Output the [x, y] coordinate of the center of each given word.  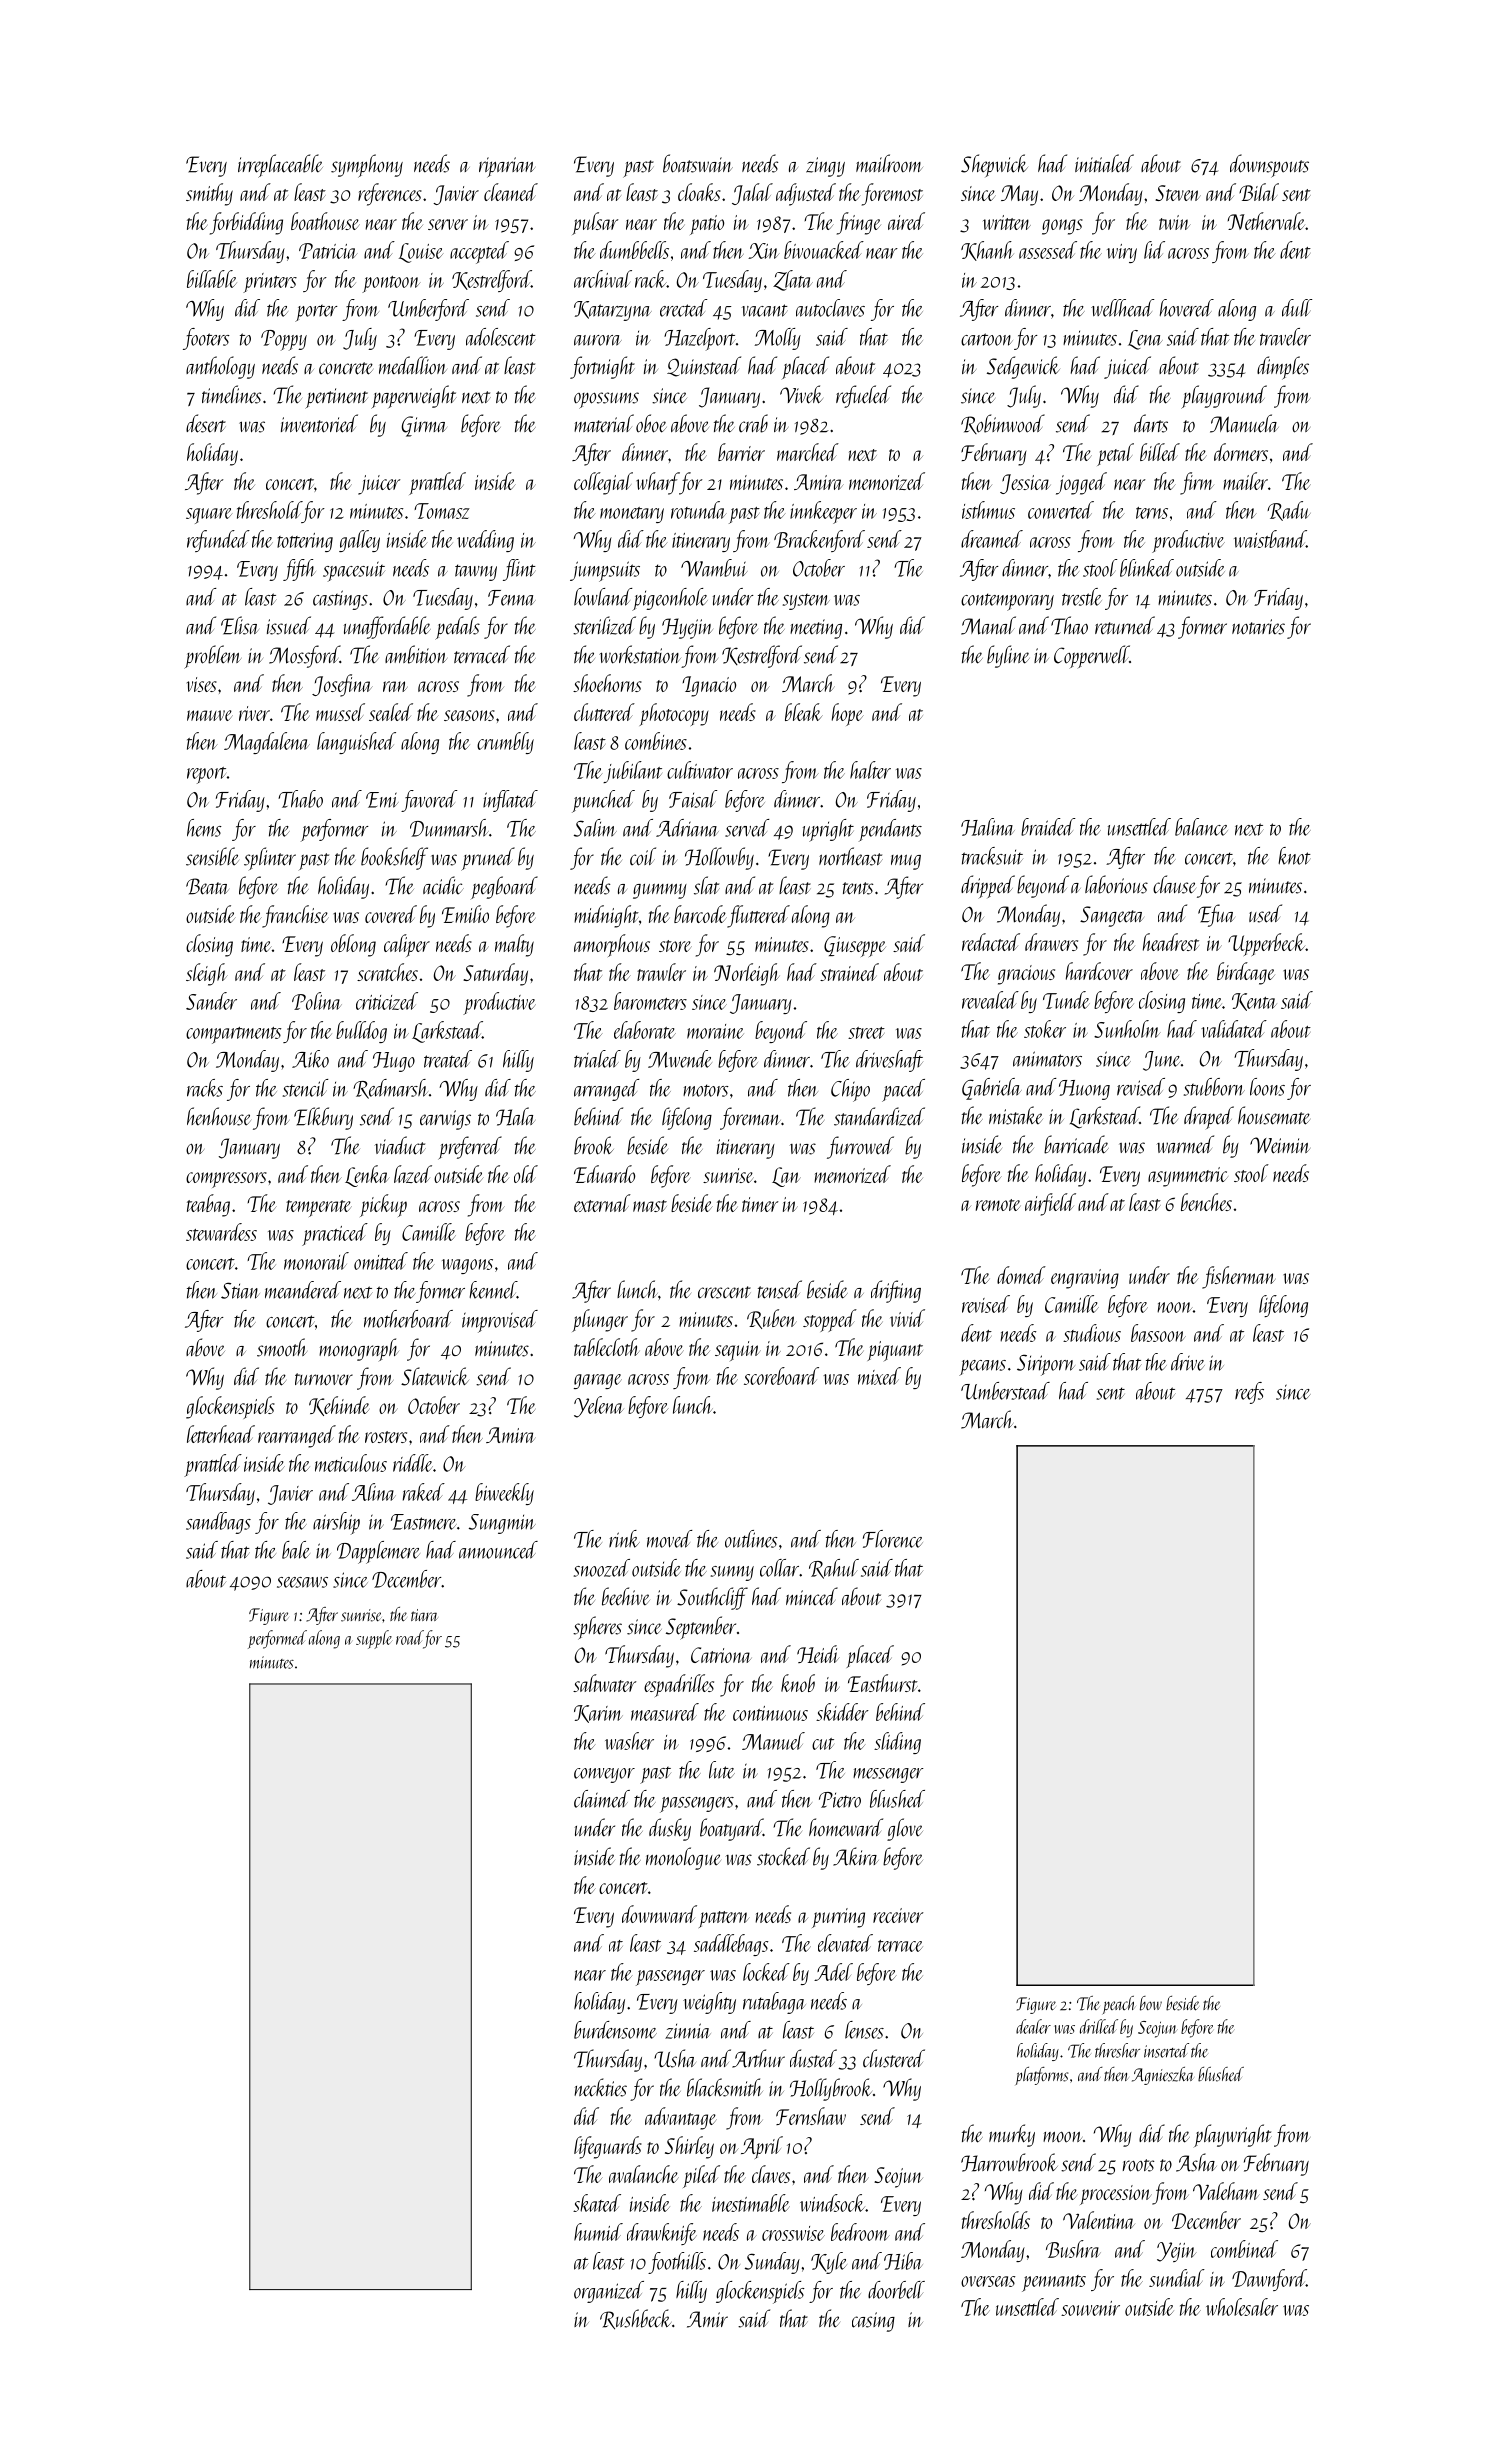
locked [766, 1972]
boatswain [698, 163]
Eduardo [604, 1174]
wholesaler [1242, 2307]
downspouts [1269, 166]
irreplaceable [280, 166]
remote [998, 1205]
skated [597, 2203]
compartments [233, 1035]
